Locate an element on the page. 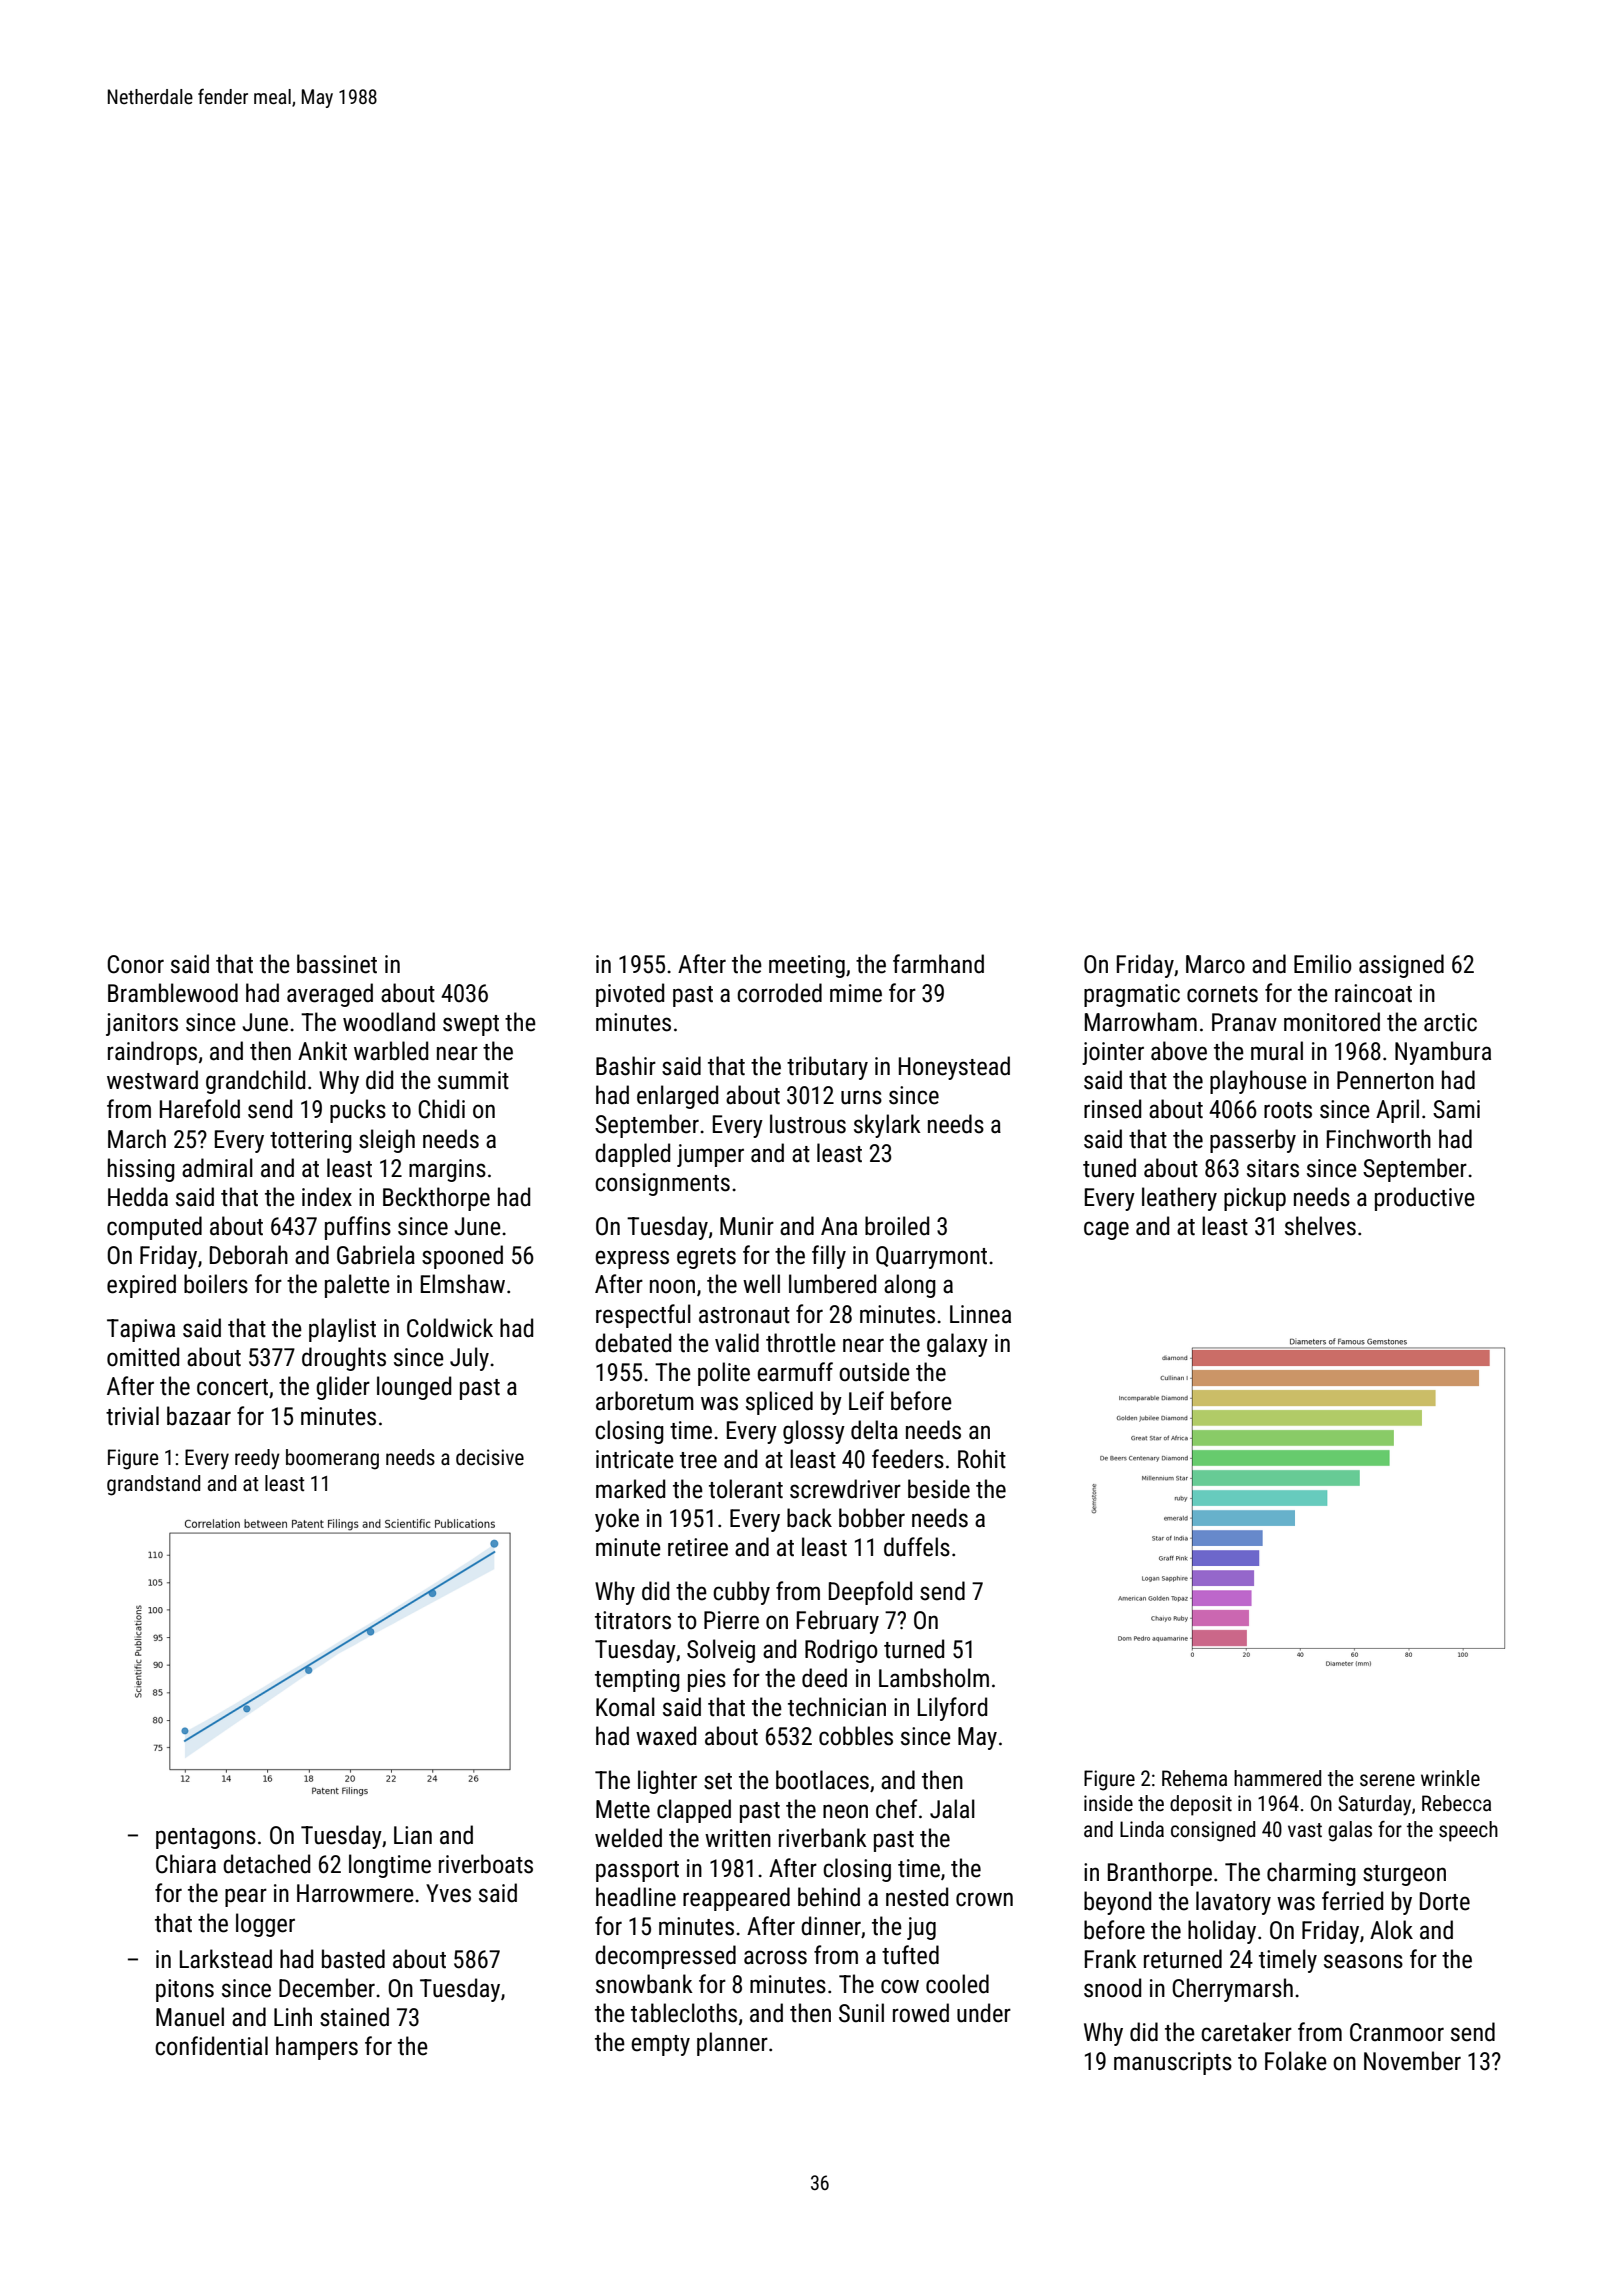 This image has height=2292, width=1620. Cranmoor is located at coordinates (1397, 2032).
